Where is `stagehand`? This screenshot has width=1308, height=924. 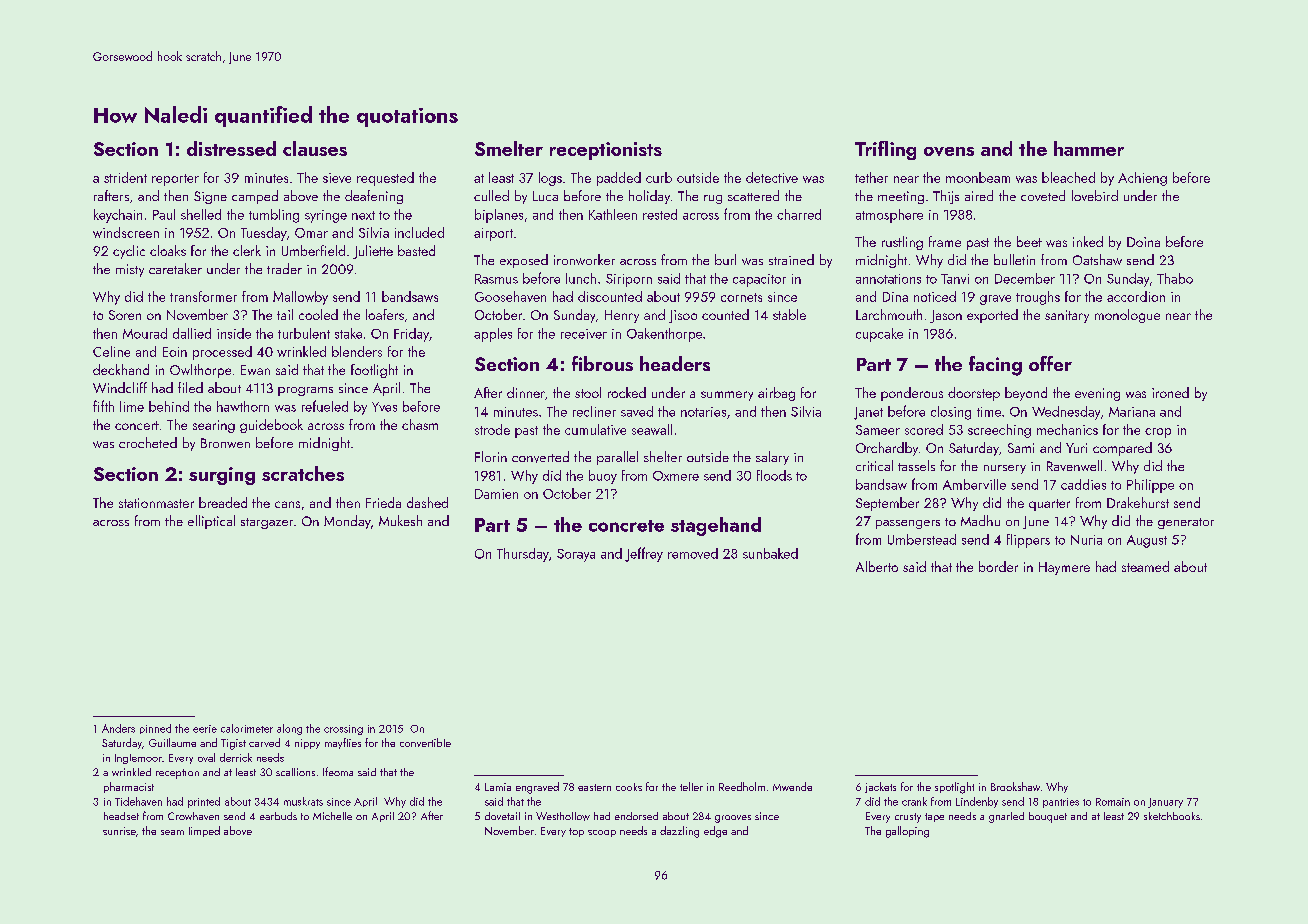
stagehand is located at coordinates (716, 526).
